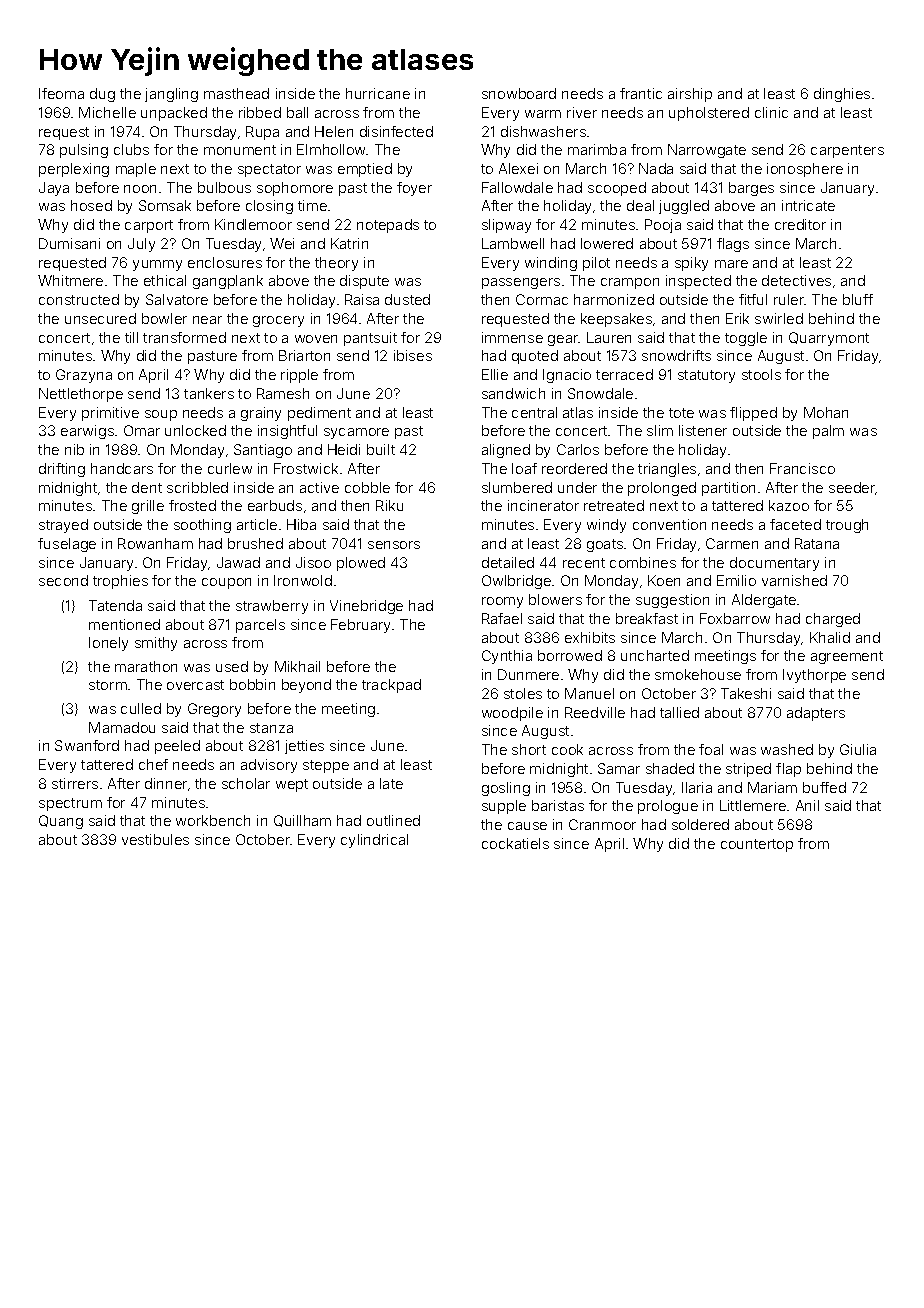 The width and height of the image is (924, 1308). What do you see at coordinates (391, 783) in the image?
I see `late` at bounding box center [391, 783].
